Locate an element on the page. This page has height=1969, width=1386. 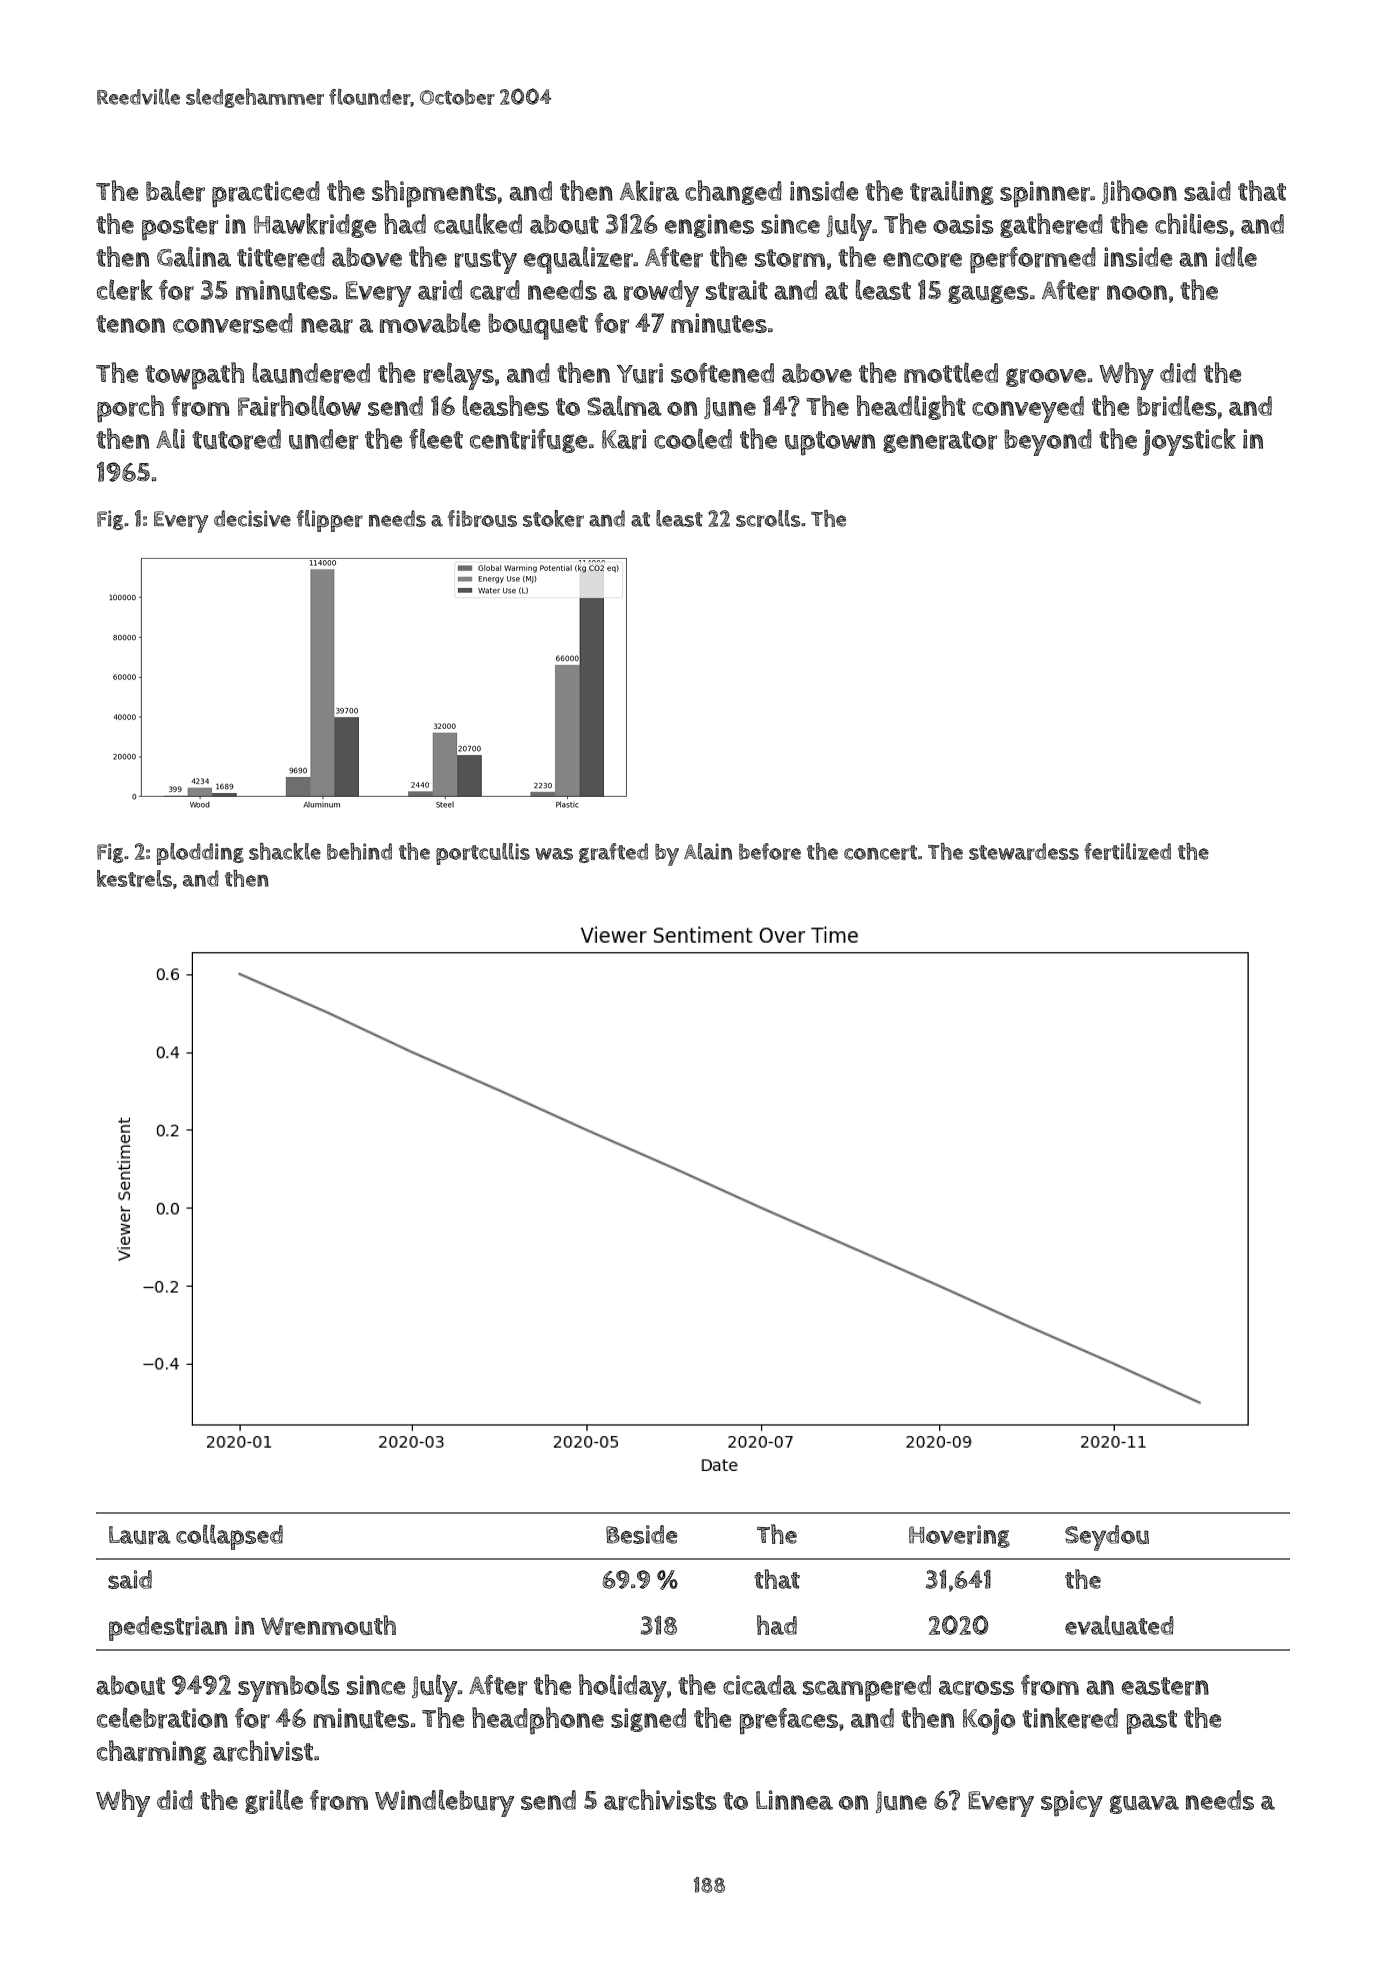
mottled is located at coordinates (951, 372).
